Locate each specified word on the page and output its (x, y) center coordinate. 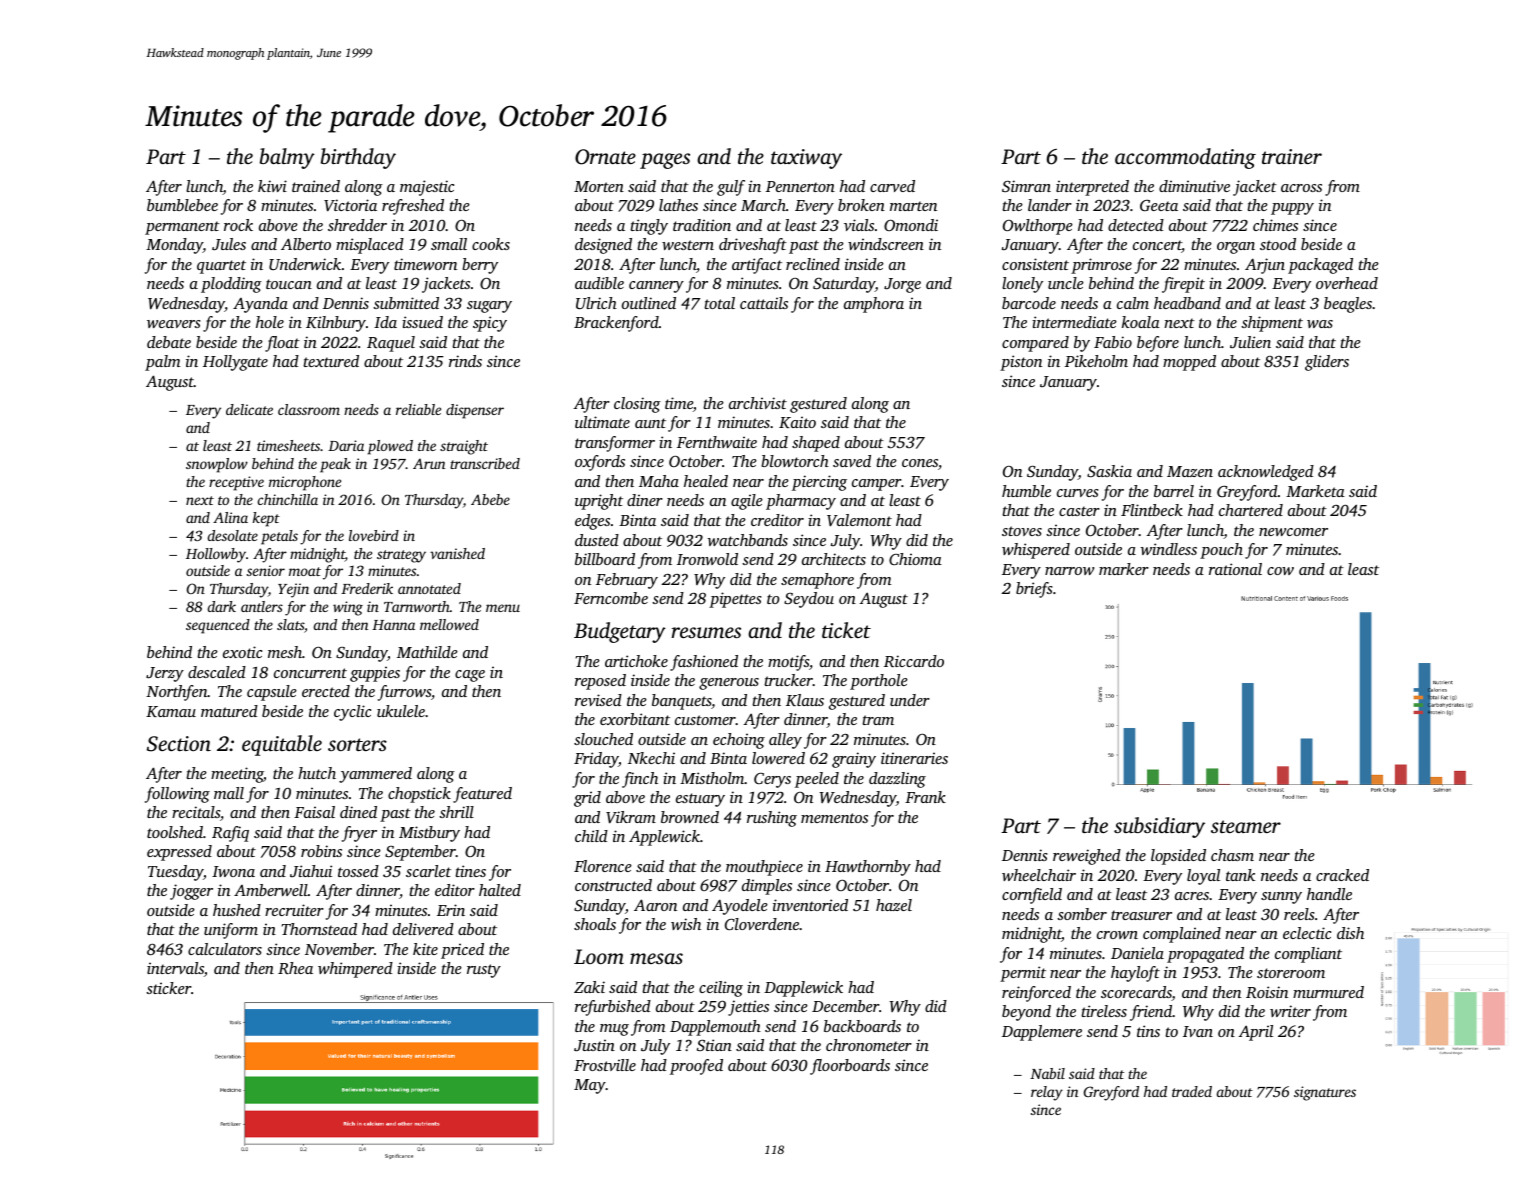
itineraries (914, 758)
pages (665, 161)
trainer (1292, 156)
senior (266, 570)
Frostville (605, 1065)
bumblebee (182, 205)
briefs (1034, 590)
